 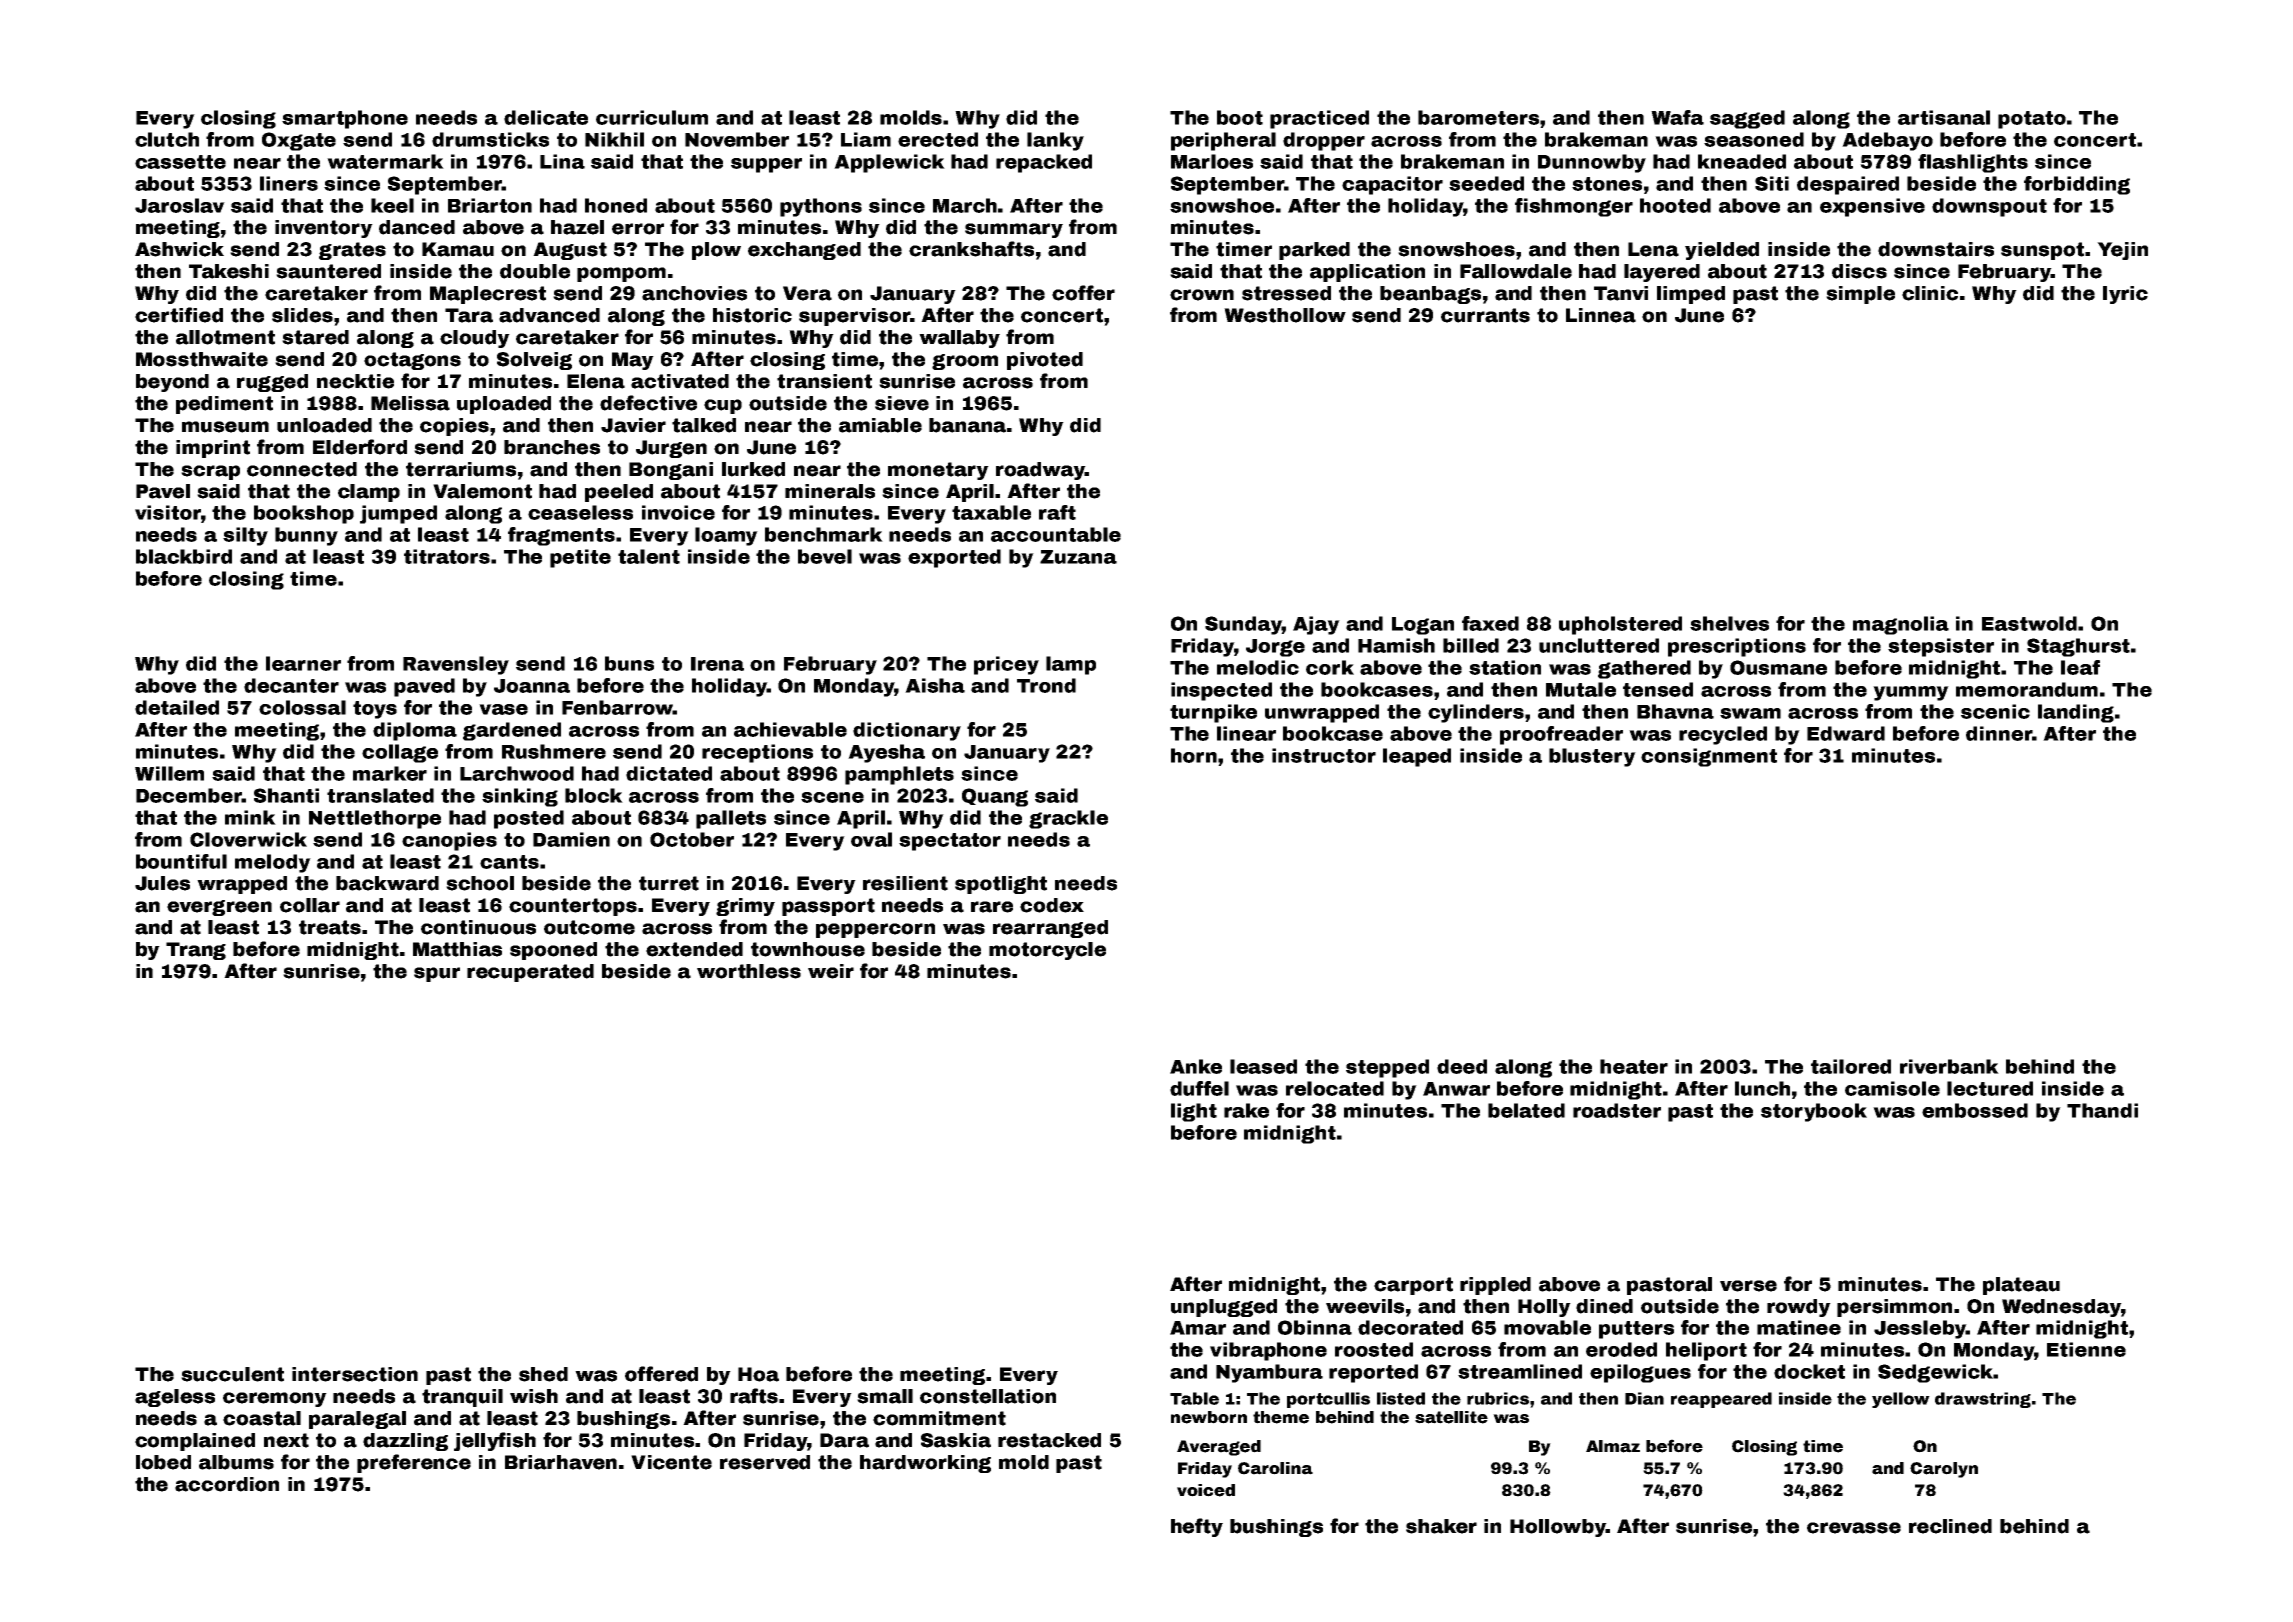 What do you see at coordinates (938, 139) in the image?
I see `erected` at bounding box center [938, 139].
